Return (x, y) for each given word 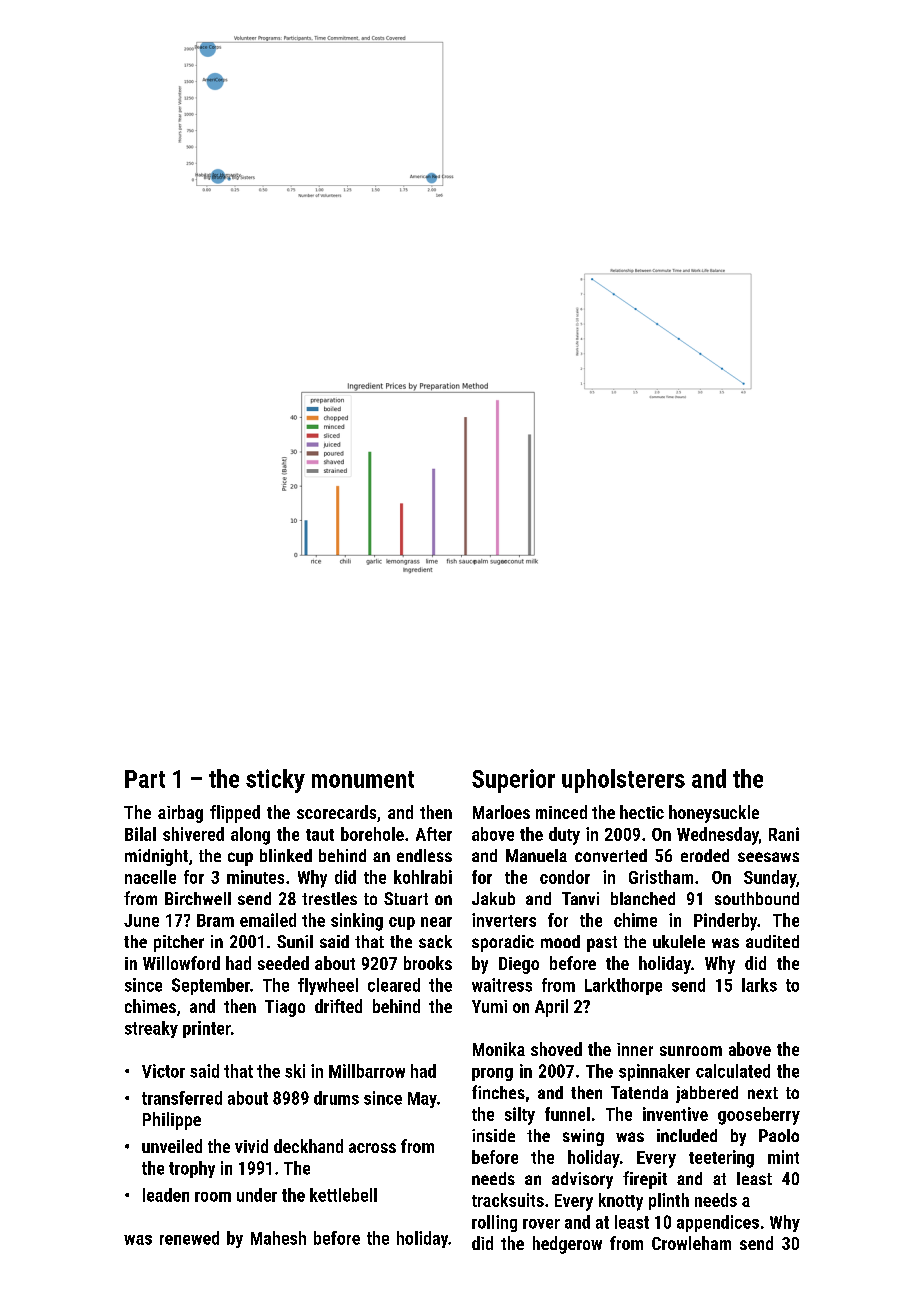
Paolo (779, 1135)
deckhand (308, 1146)
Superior (513, 781)
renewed (189, 1238)
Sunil (295, 941)
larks (759, 985)
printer (207, 1029)
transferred (182, 1098)
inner (635, 1049)
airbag (180, 814)
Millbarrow (367, 1071)
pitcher (179, 943)
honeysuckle (714, 814)
